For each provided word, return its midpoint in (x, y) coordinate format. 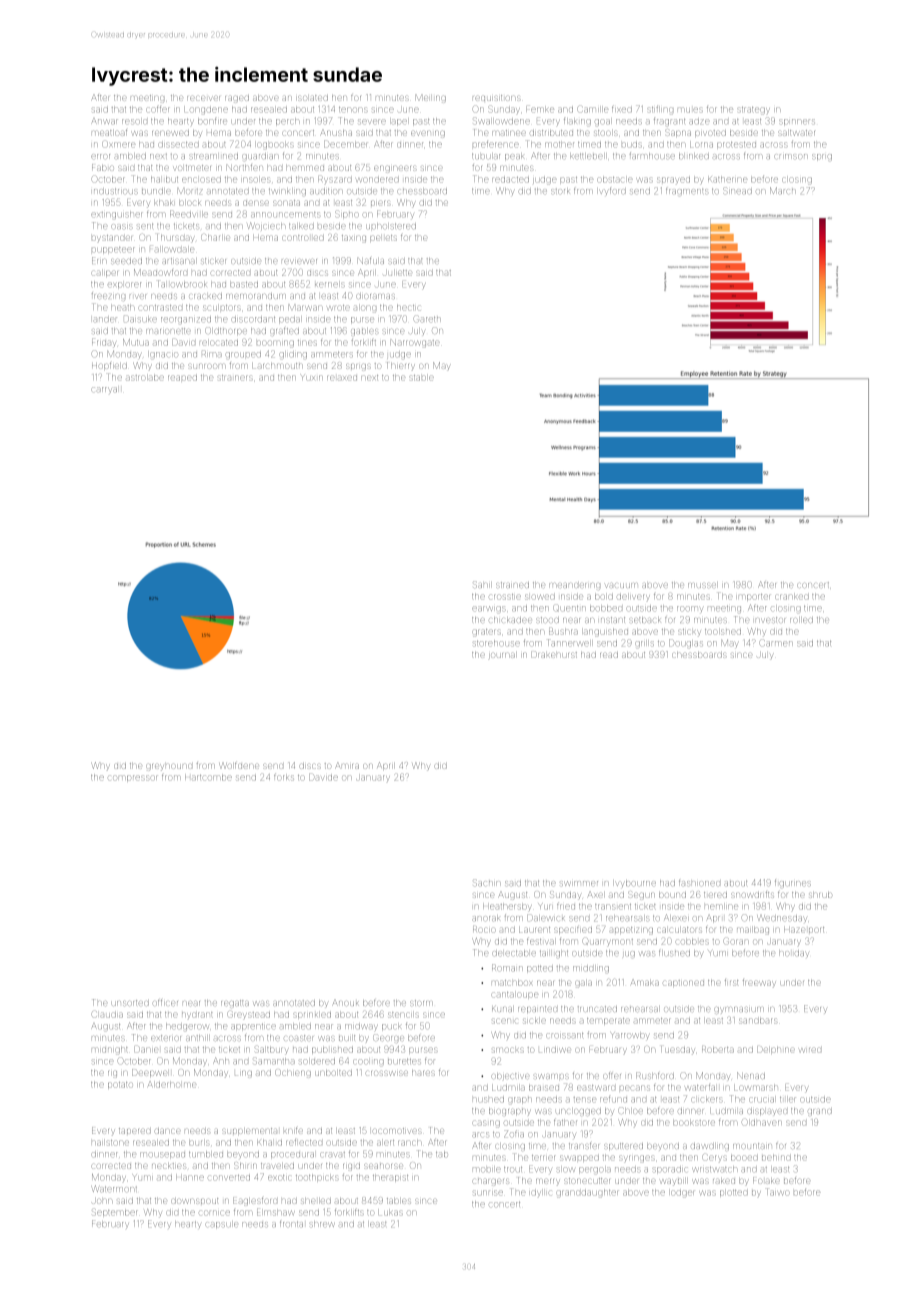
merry (547, 1182)
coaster (298, 1038)
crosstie (505, 597)
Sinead (737, 190)
